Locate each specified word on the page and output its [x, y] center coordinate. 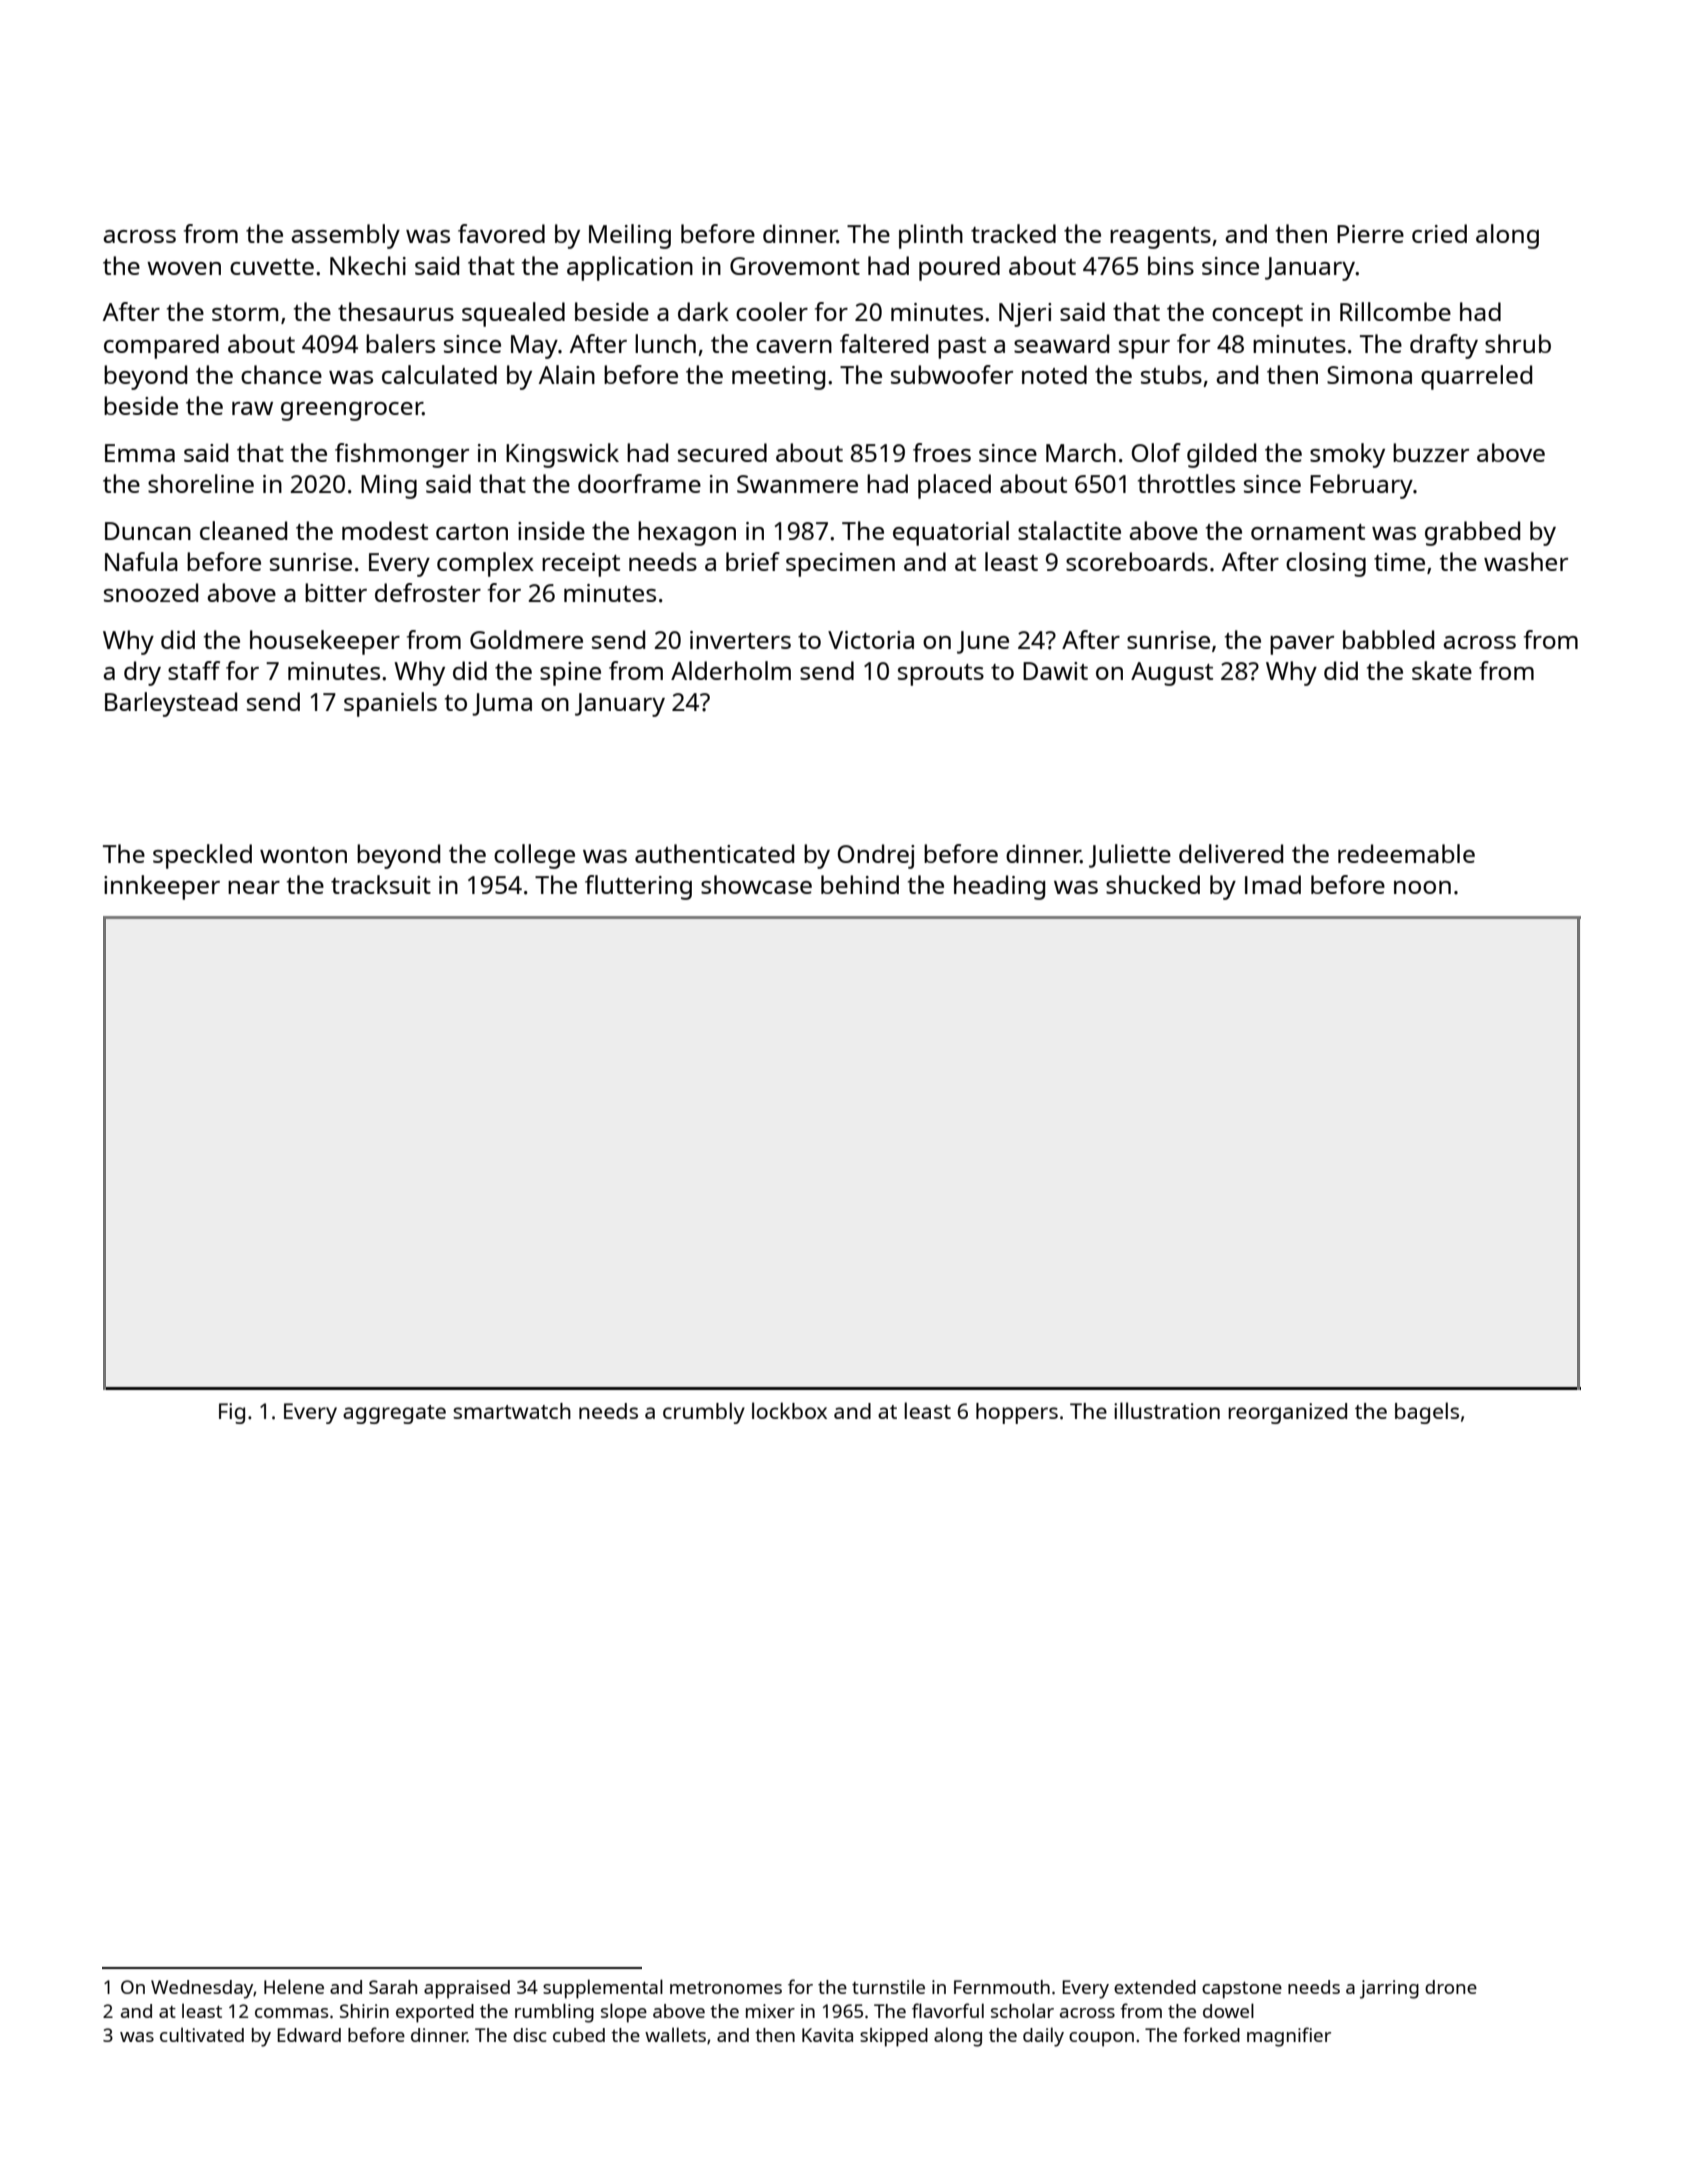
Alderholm [731, 670]
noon [1422, 887]
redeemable [1406, 853]
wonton [303, 855]
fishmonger [402, 455]
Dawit [1055, 671]
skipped [894, 2037]
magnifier [1289, 2037]
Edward [309, 2035]
